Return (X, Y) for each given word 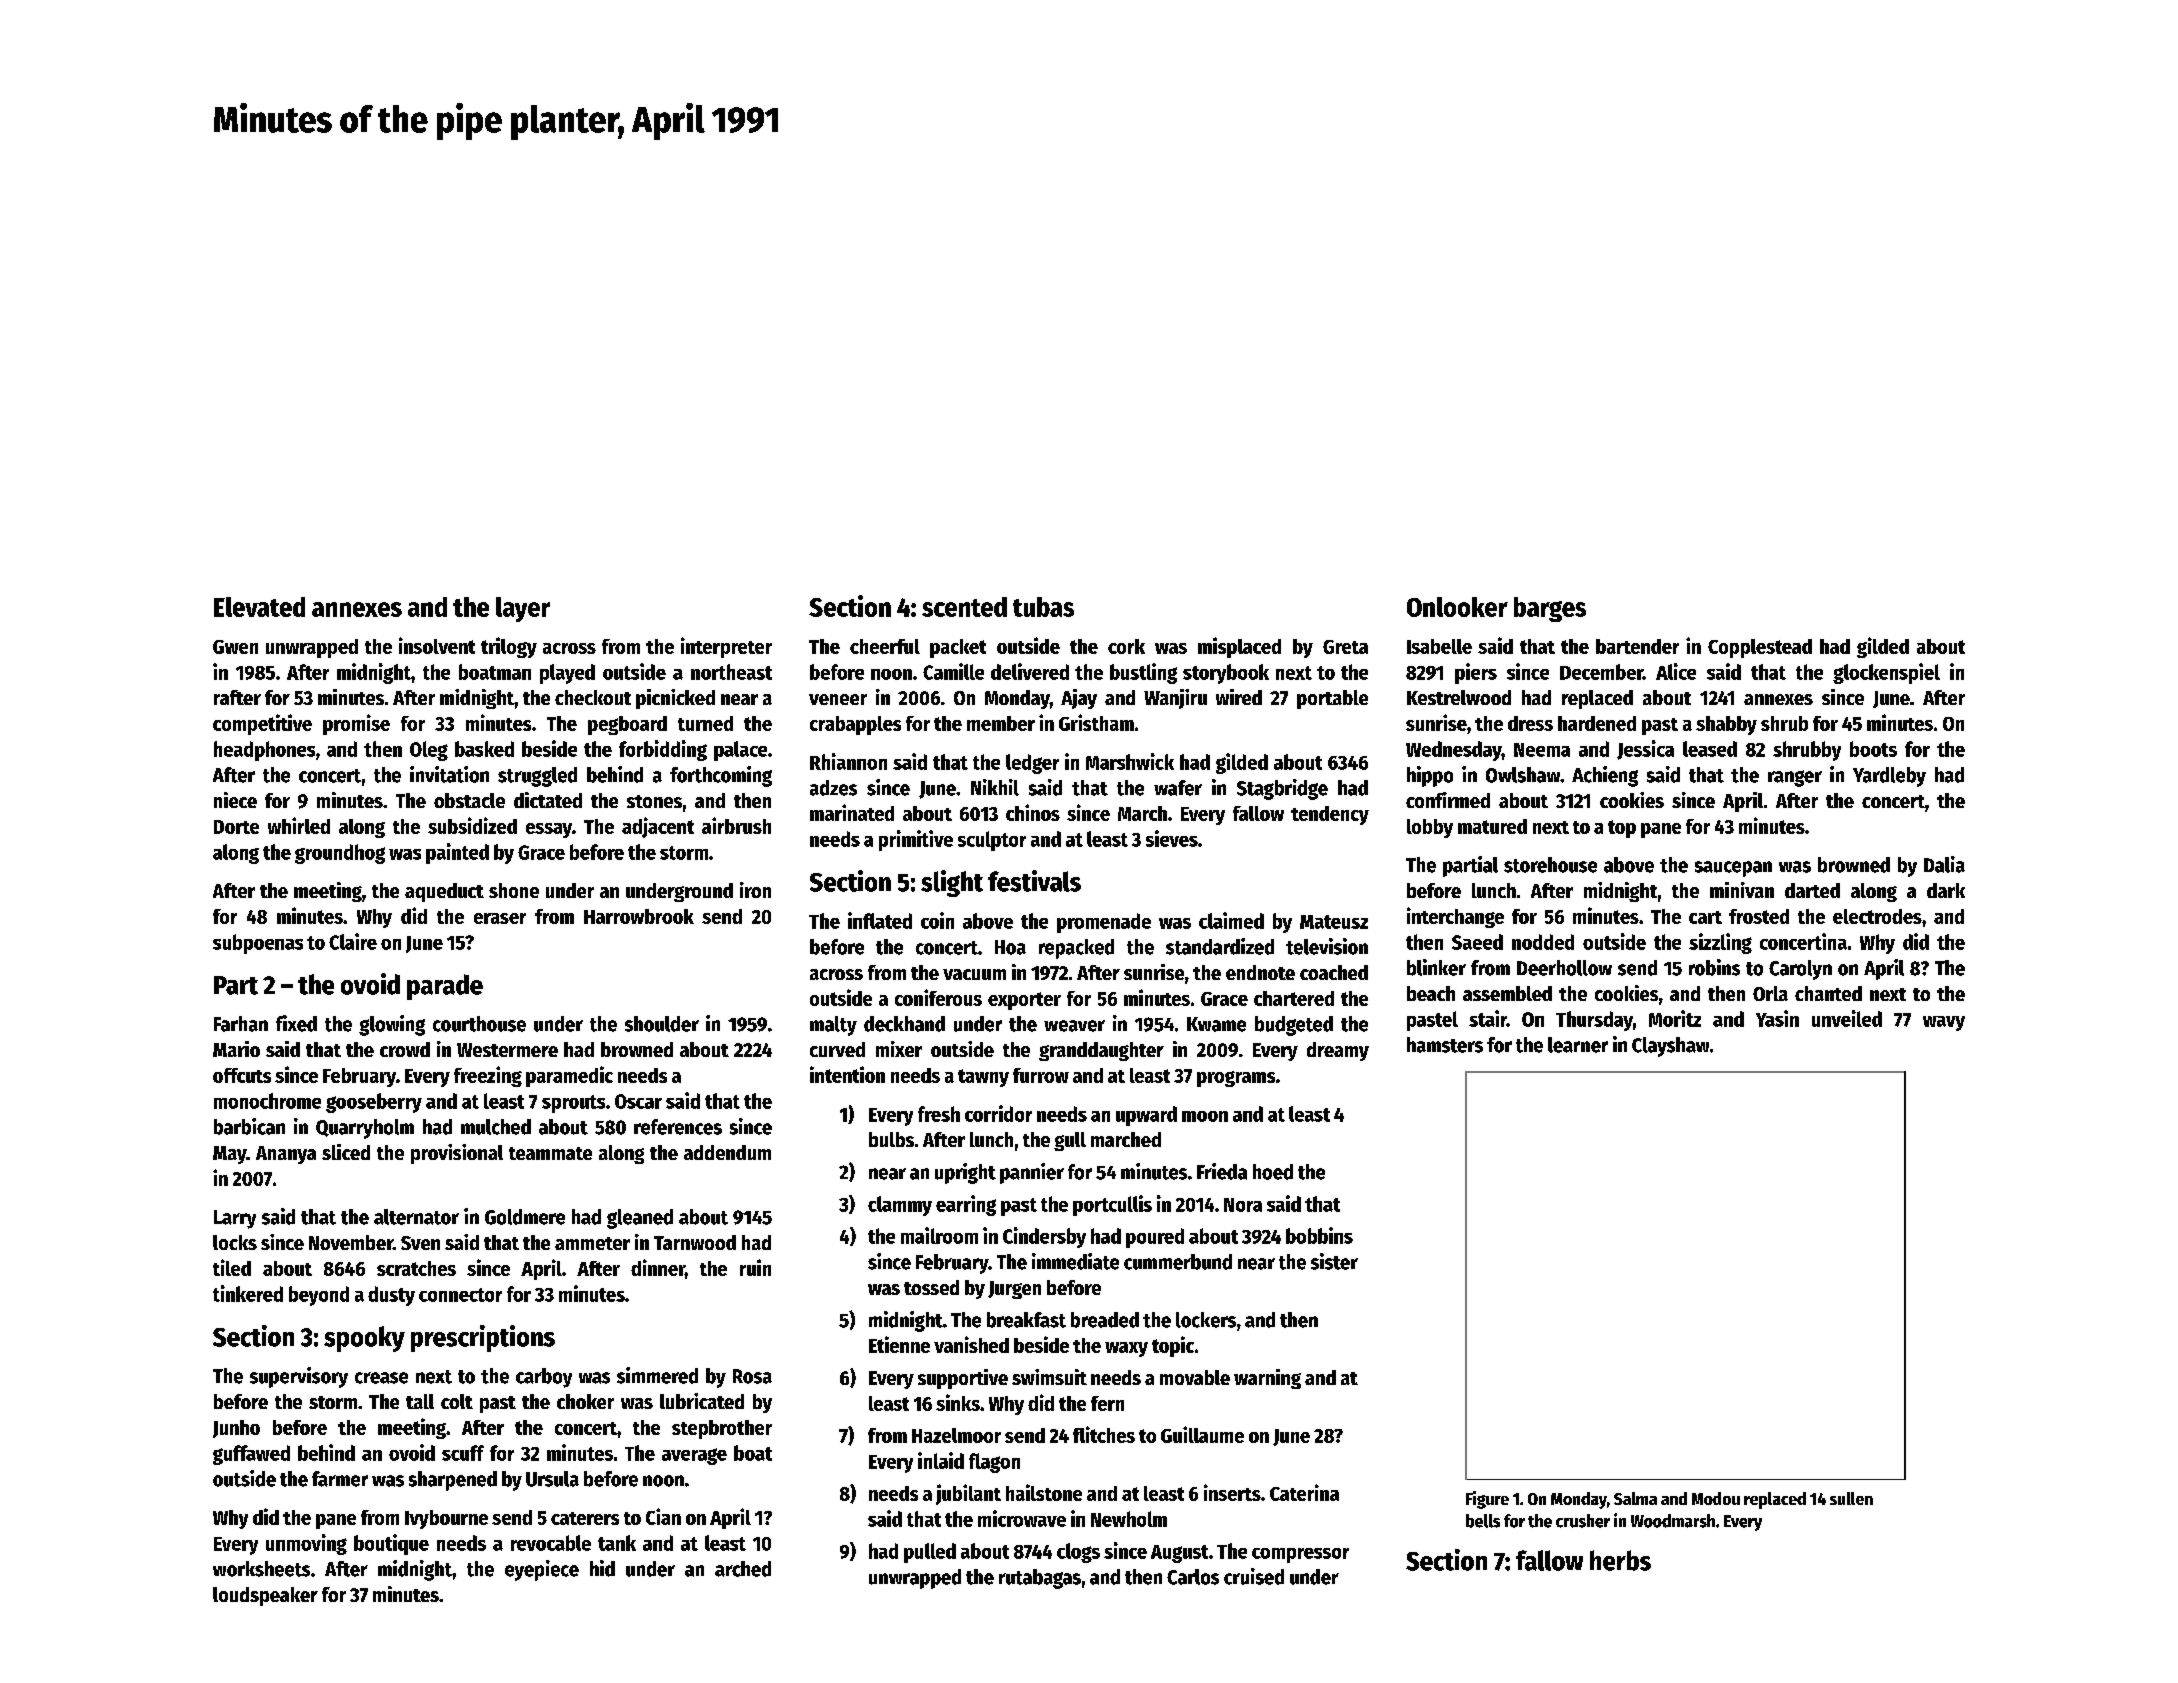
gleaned (640, 1219)
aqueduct (444, 892)
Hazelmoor (956, 1435)
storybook (1226, 674)
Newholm (1129, 1519)
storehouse (1550, 865)
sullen (1851, 1498)
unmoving (306, 1544)
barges (1550, 609)
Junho (236, 1429)
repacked (1076, 949)
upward (1146, 1116)
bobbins (1319, 1235)
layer (523, 609)
